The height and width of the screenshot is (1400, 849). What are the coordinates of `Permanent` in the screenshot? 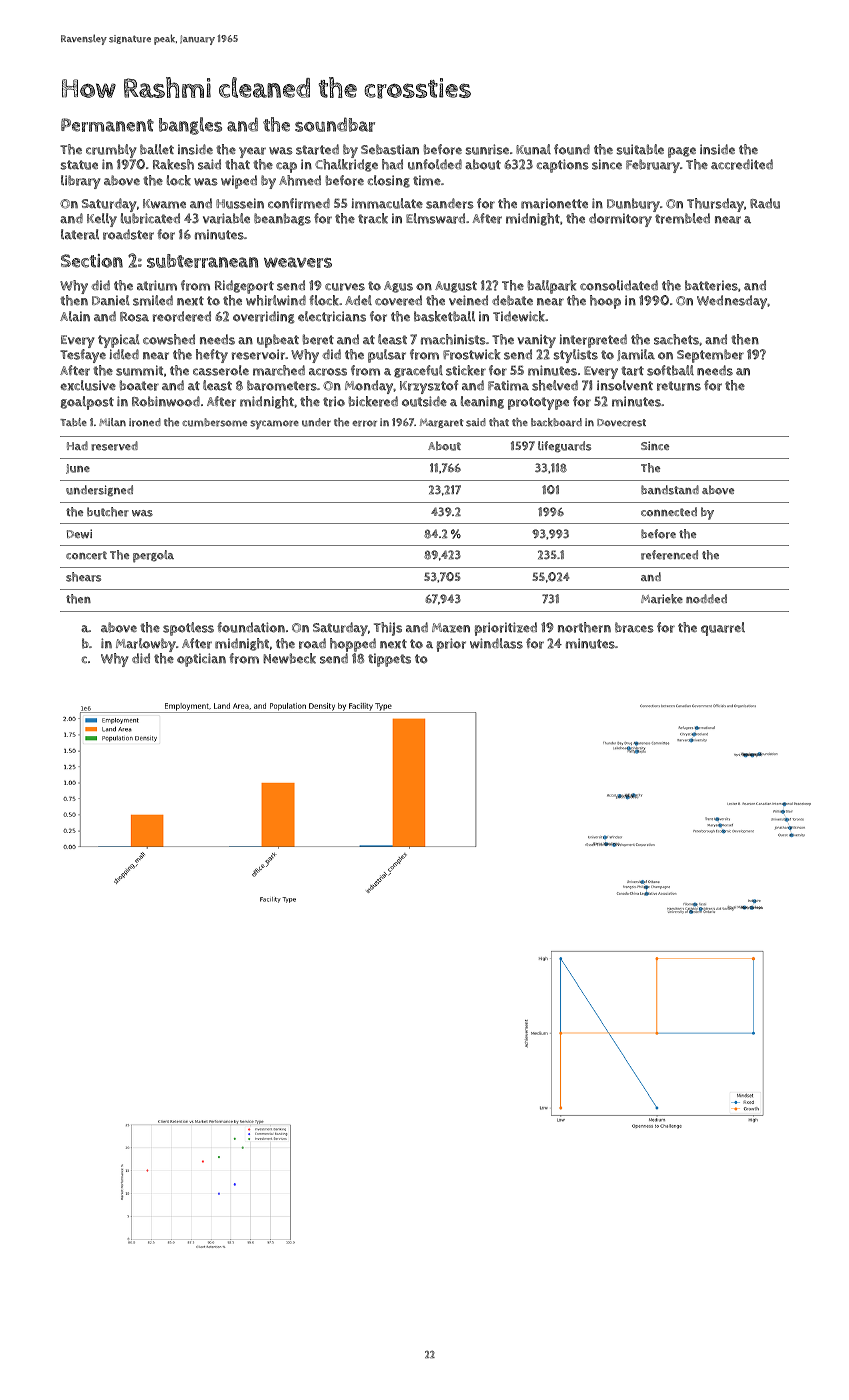 It's located at (107, 125).
